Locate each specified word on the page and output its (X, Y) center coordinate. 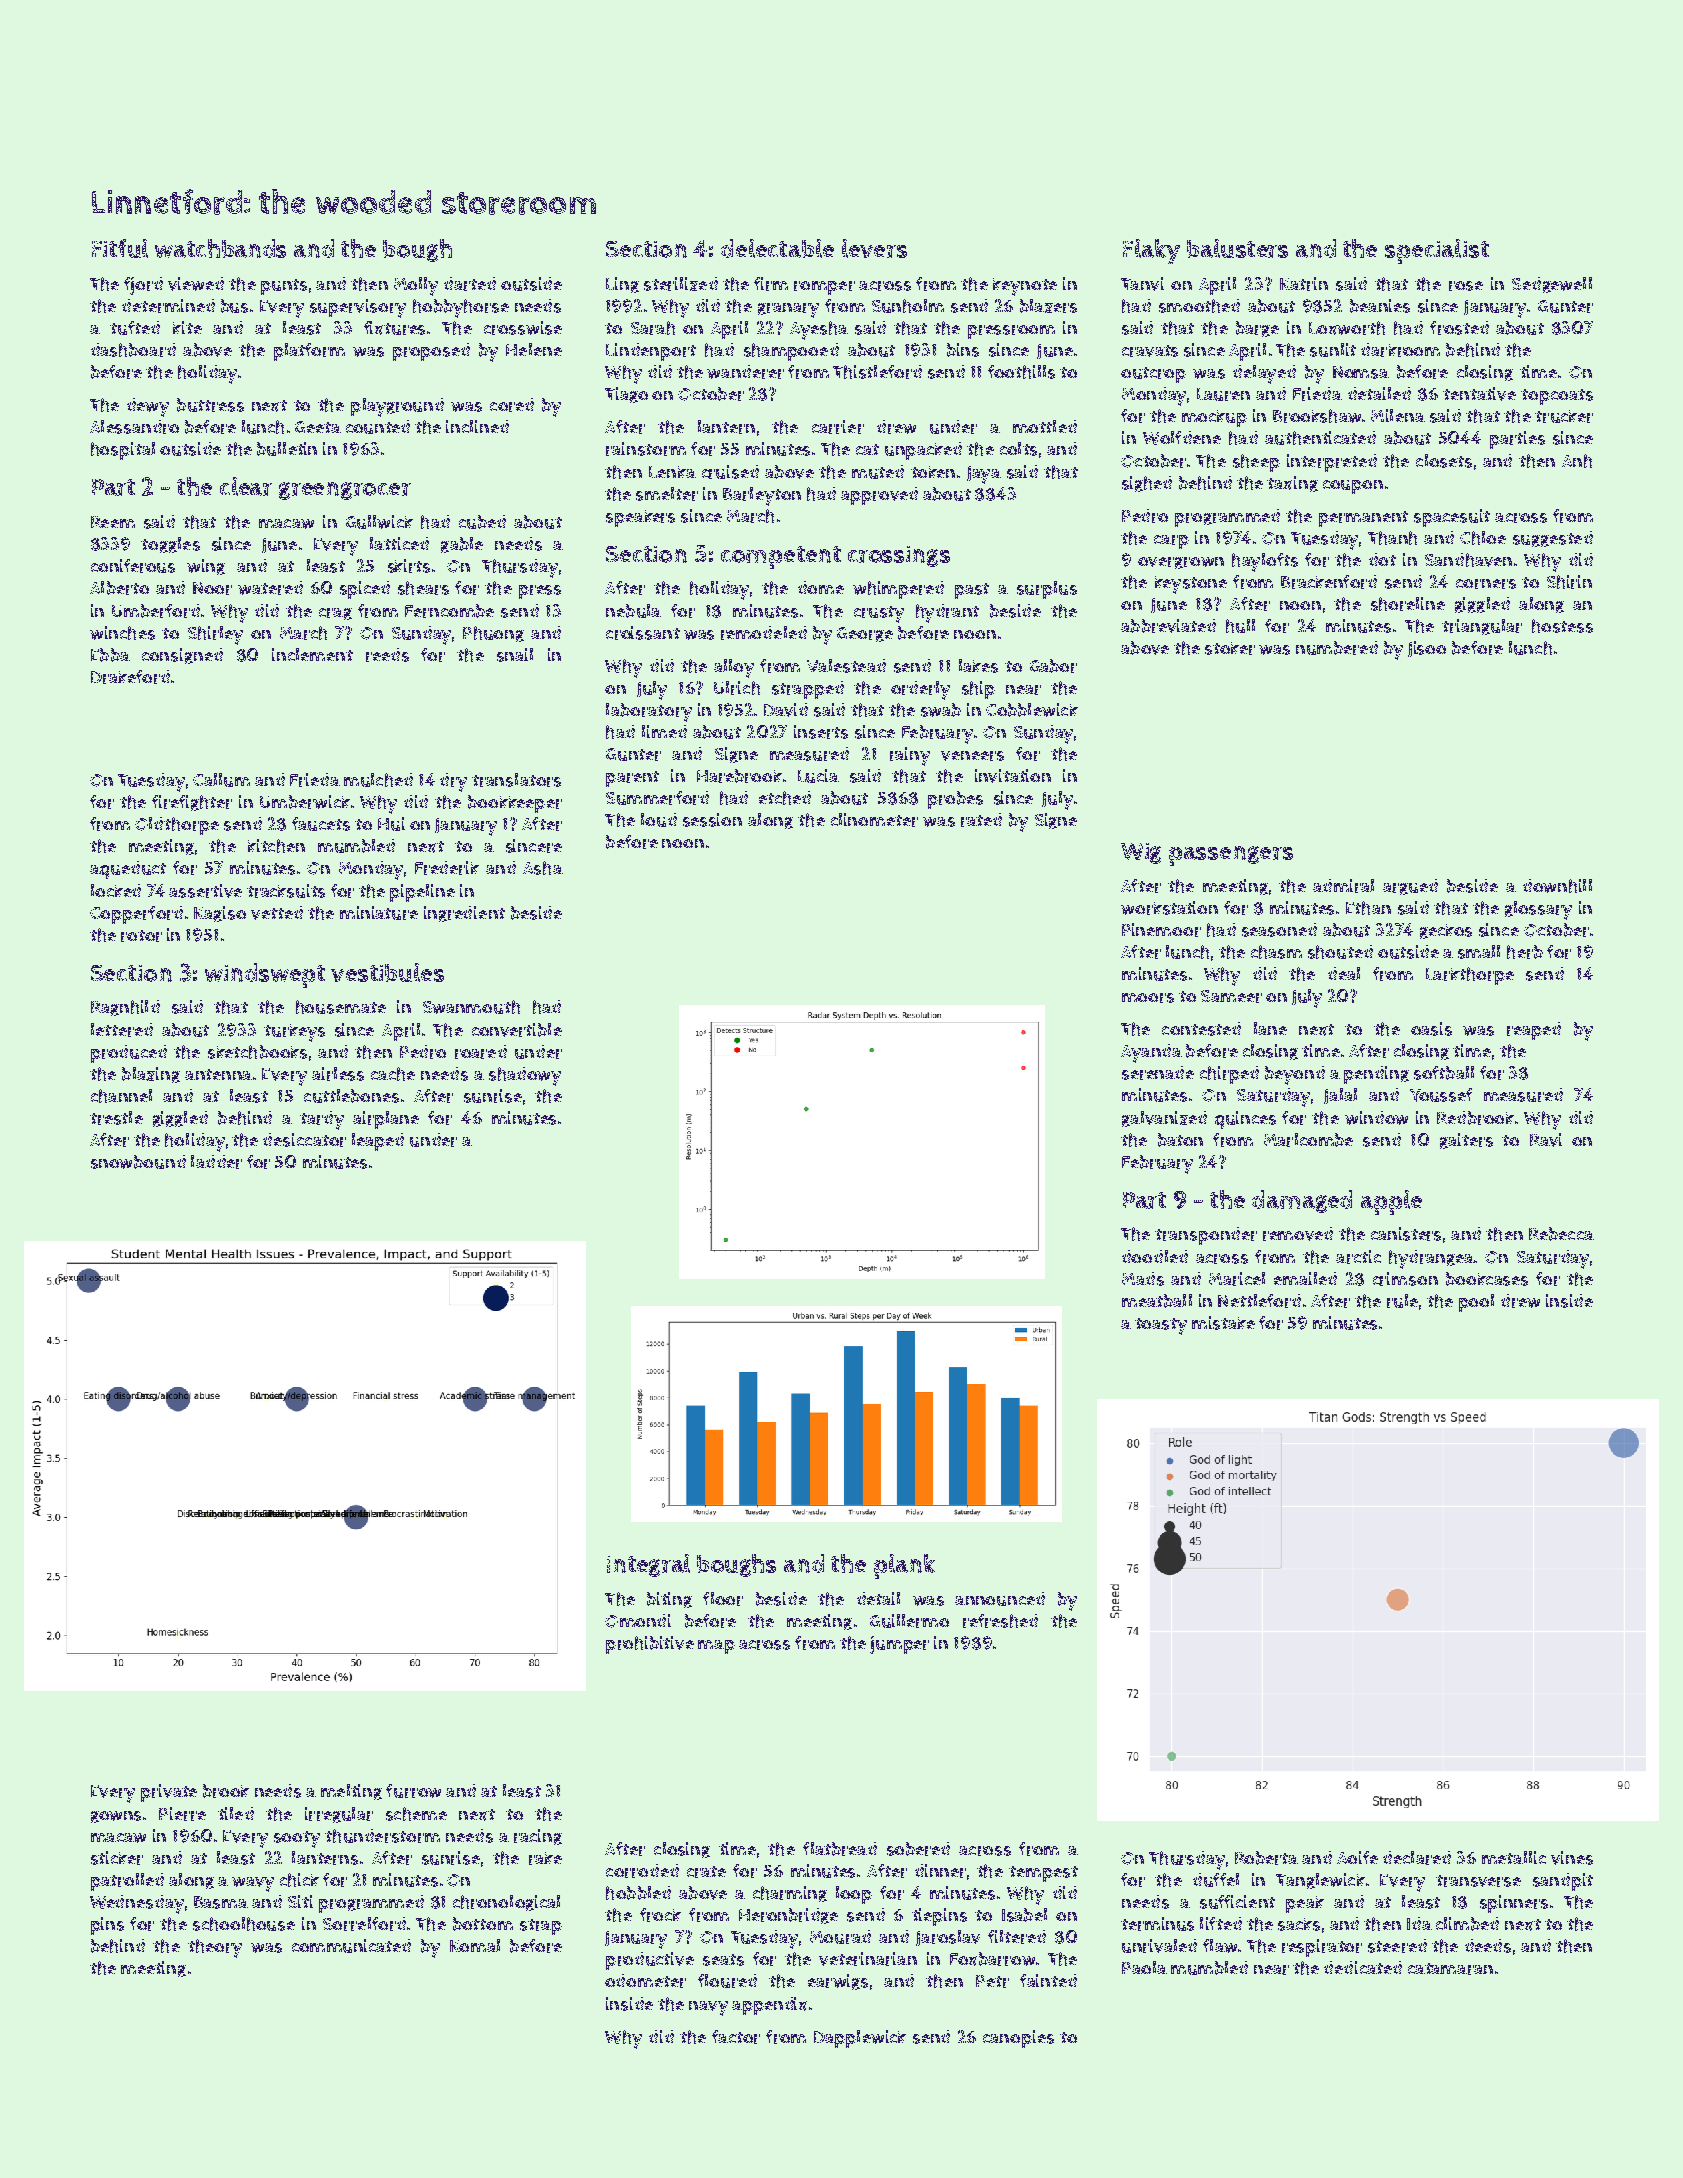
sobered (918, 1849)
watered (270, 588)
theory (215, 1948)
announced (1000, 1599)
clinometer (874, 820)
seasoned (1279, 930)
